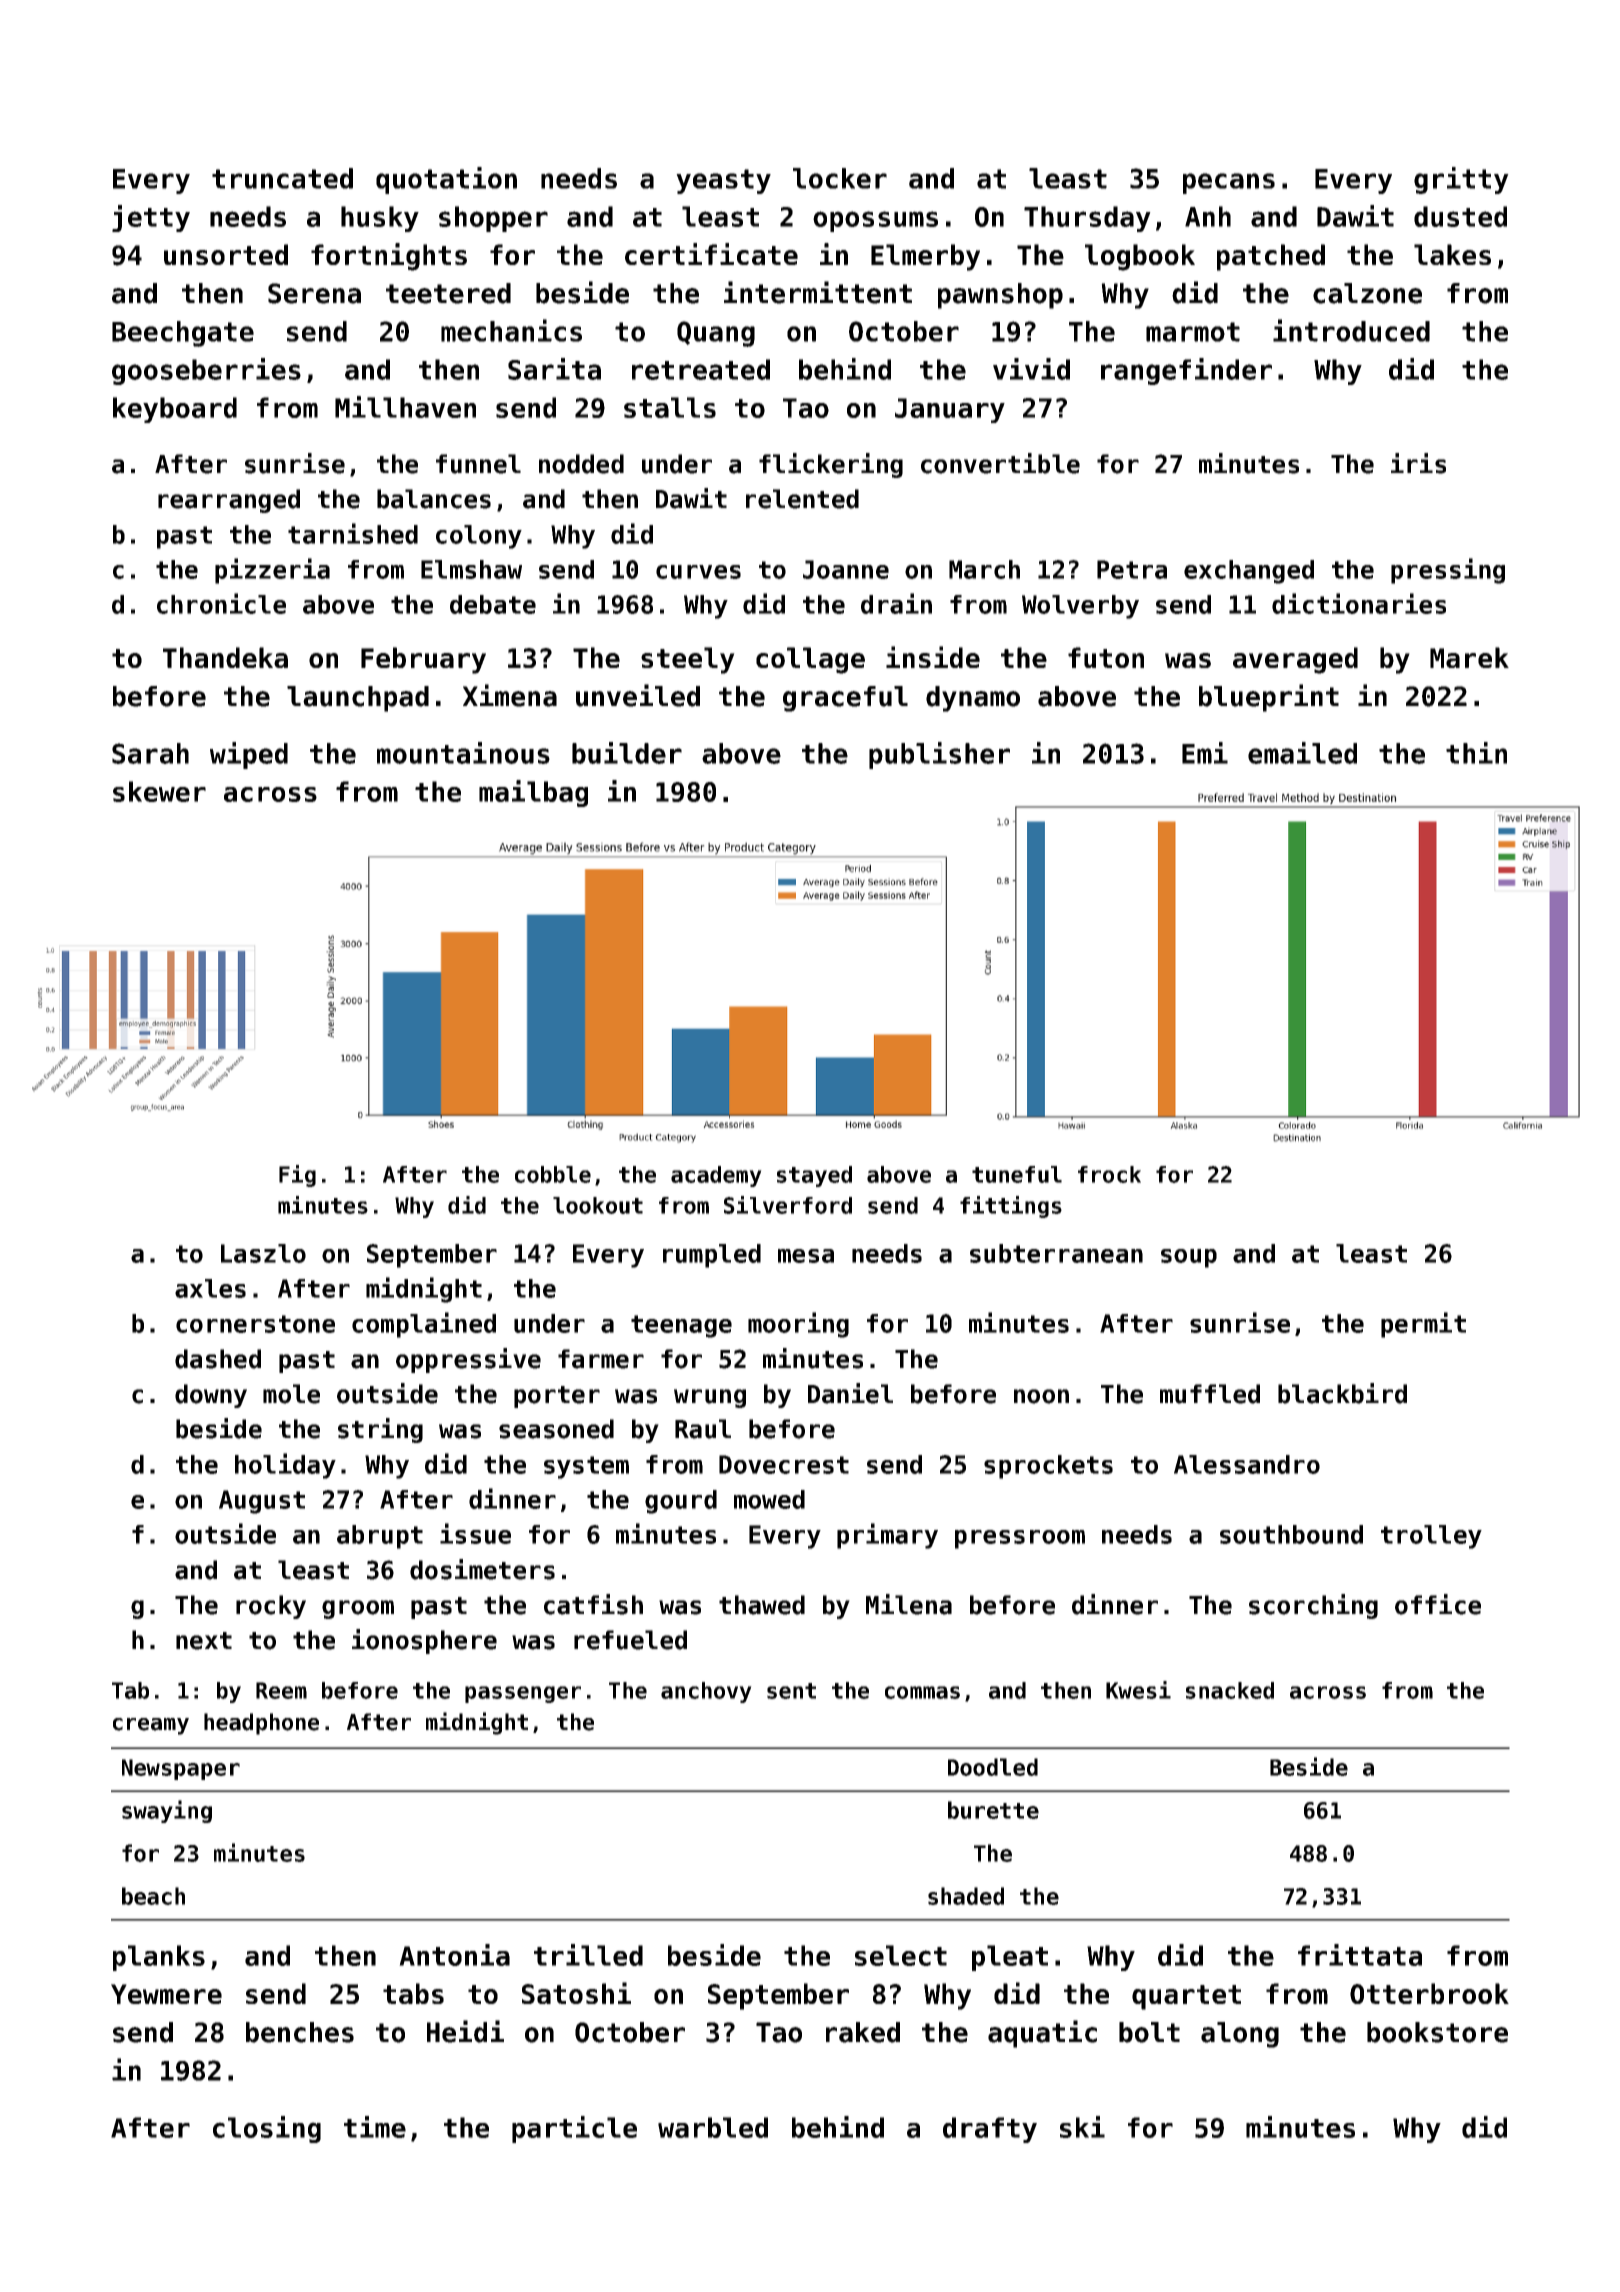 This image has width=1620, height=2292. What do you see at coordinates (218, 1359) in the image?
I see `dashed` at bounding box center [218, 1359].
